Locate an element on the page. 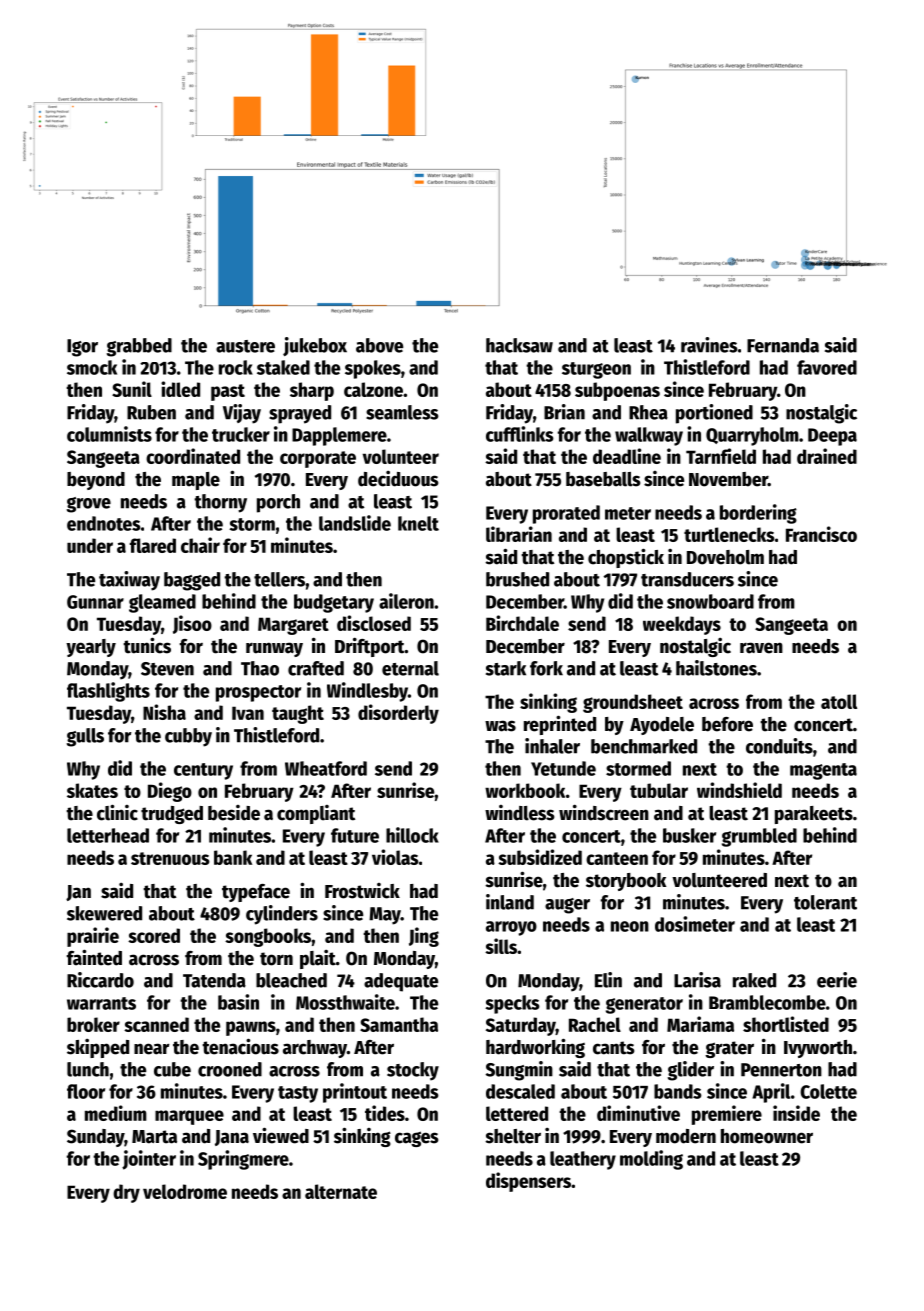 This page has width=924, height=1311. tasty is located at coordinates (298, 1094).
